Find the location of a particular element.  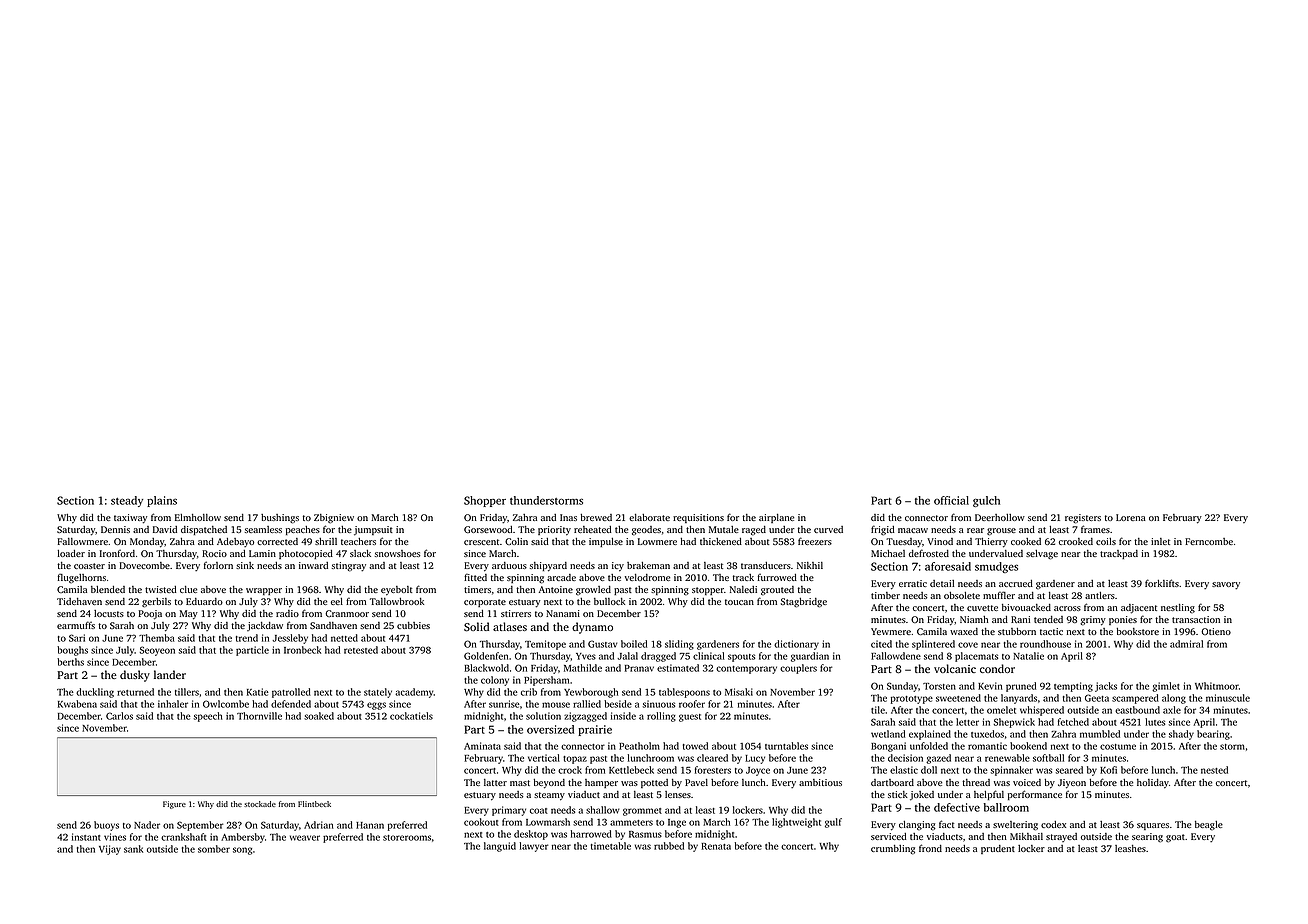

thickened is located at coordinates (721, 541).
